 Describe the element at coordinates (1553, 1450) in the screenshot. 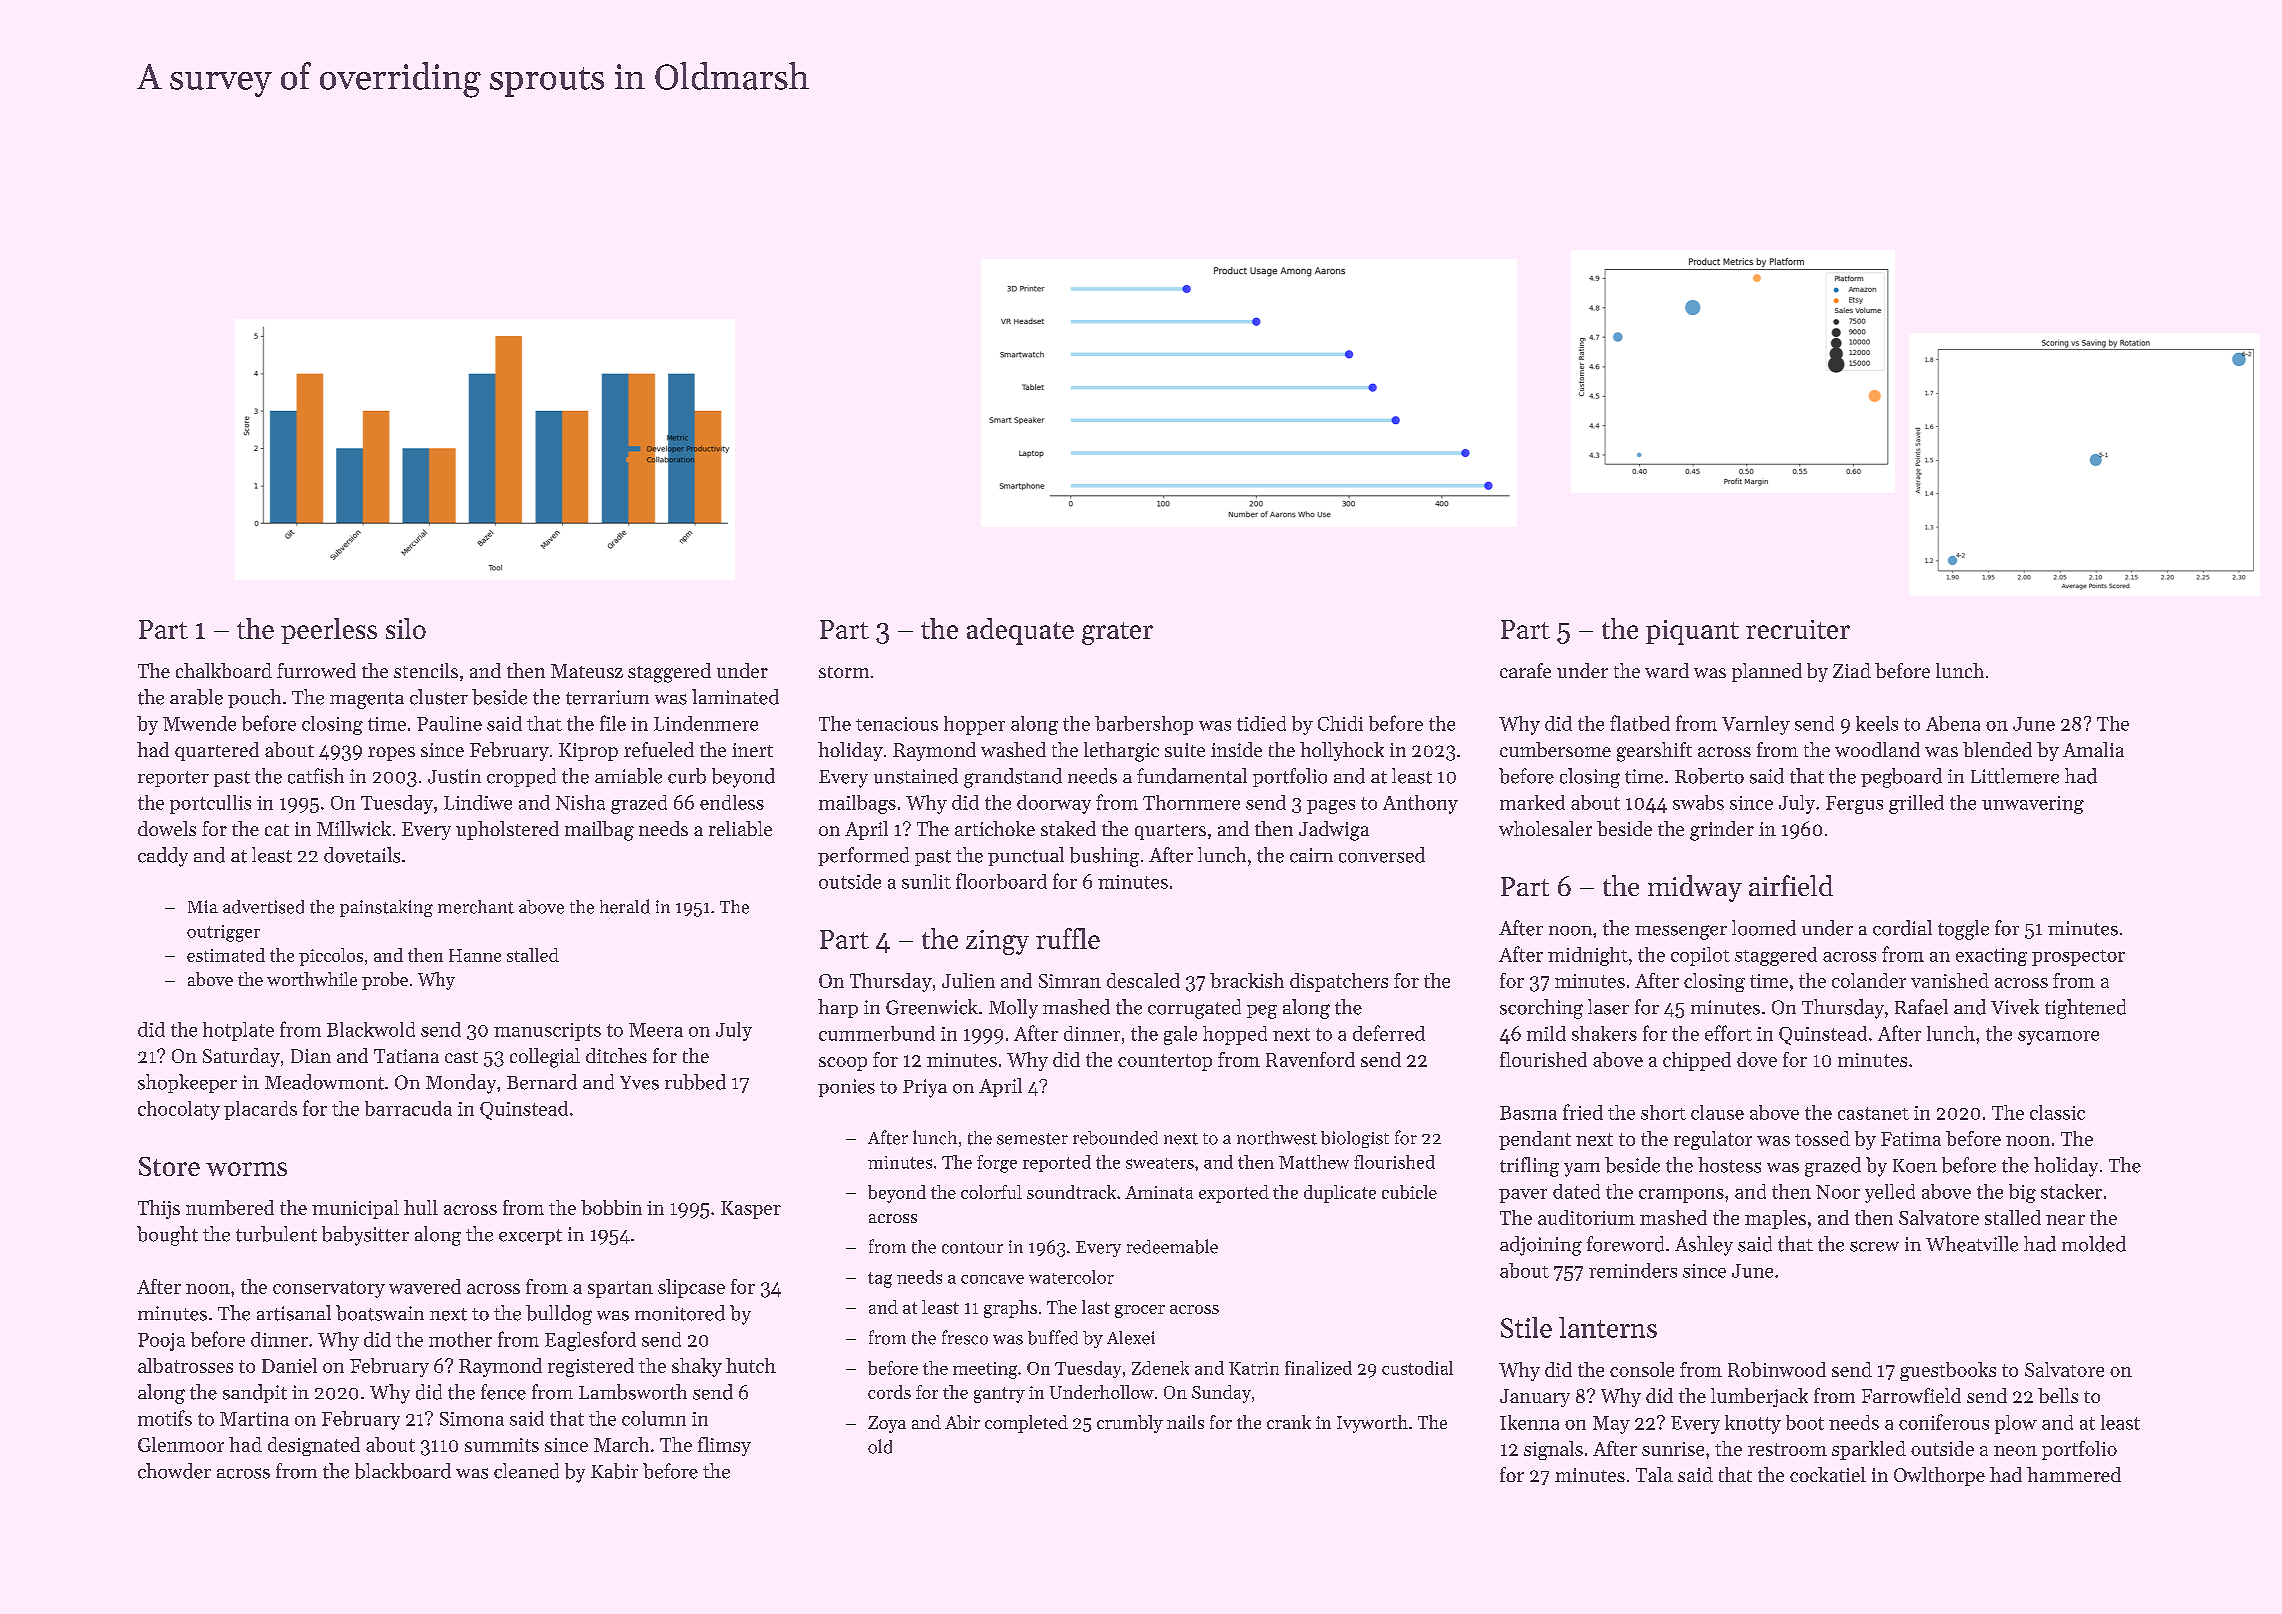

I see `signals` at that location.
